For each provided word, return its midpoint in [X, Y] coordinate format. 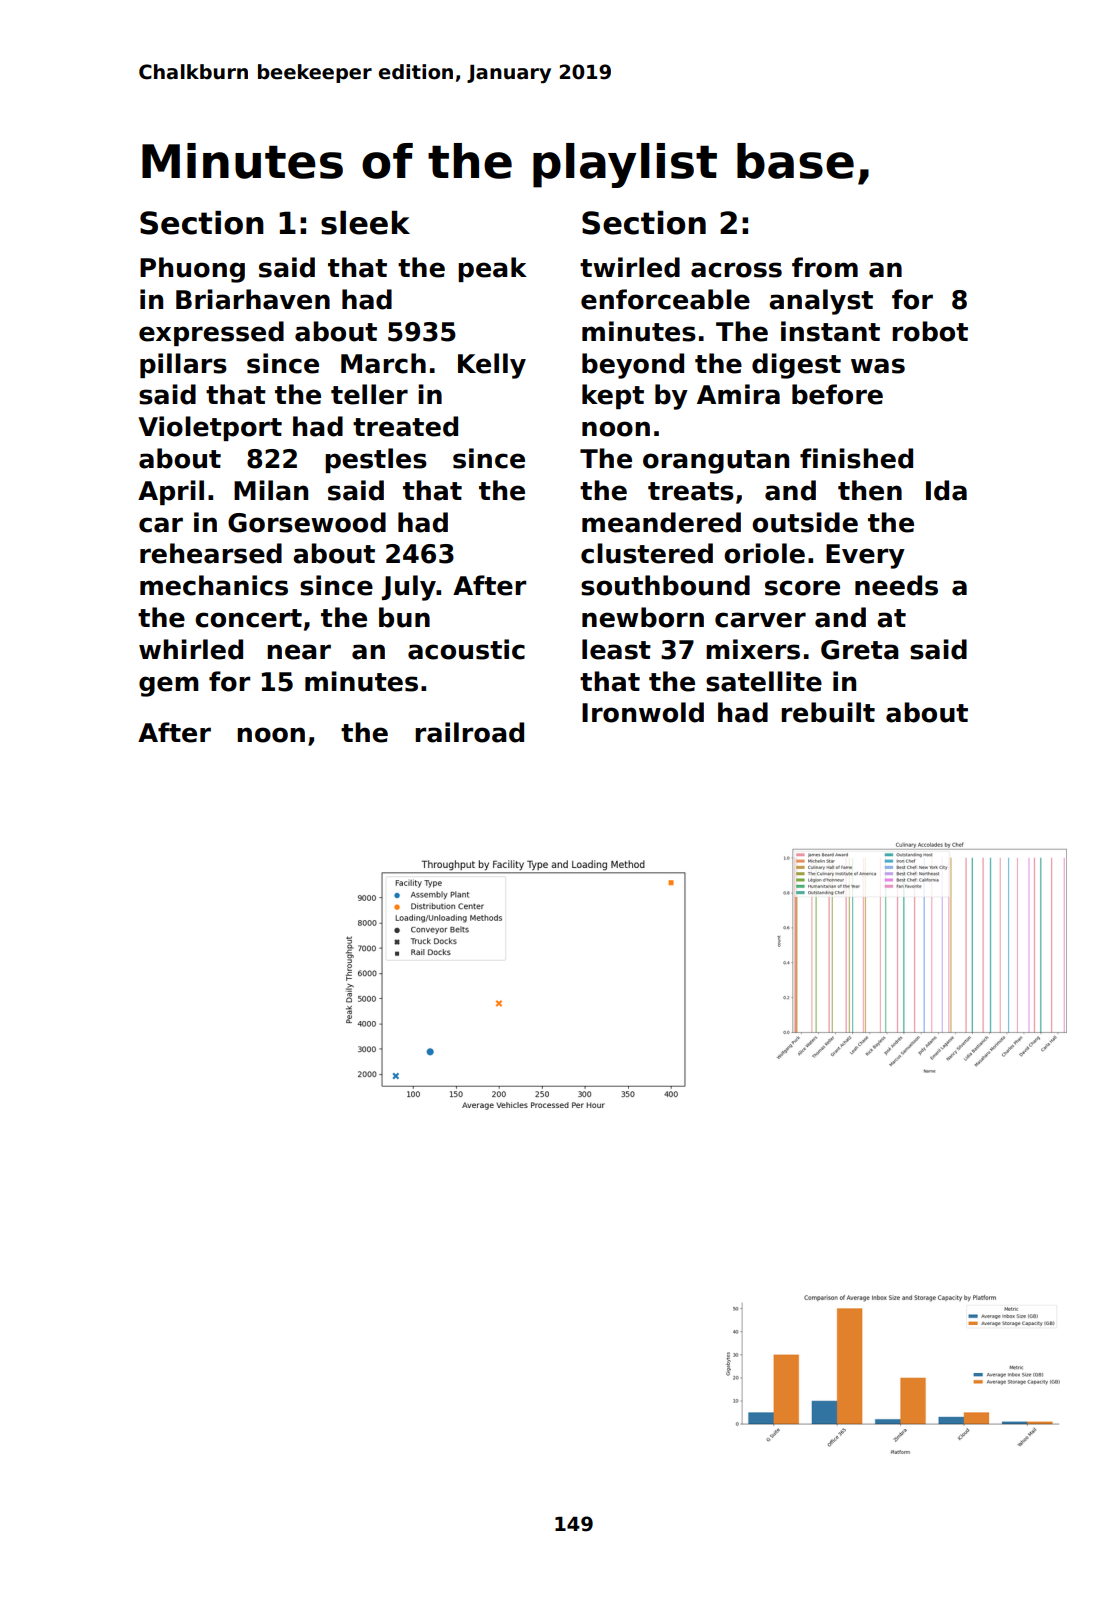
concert [248, 618]
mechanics [214, 585]
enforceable [665, 299]
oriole [764, 553]
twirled [630, 267]
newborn [643, 617]
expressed [211, 333]
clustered [647, 553]
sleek [365, 223]
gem [169, 686]
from [825, 267]
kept [613, 396]
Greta [860, 650]
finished [856, 458]
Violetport [210, 428]
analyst [821, 302]
